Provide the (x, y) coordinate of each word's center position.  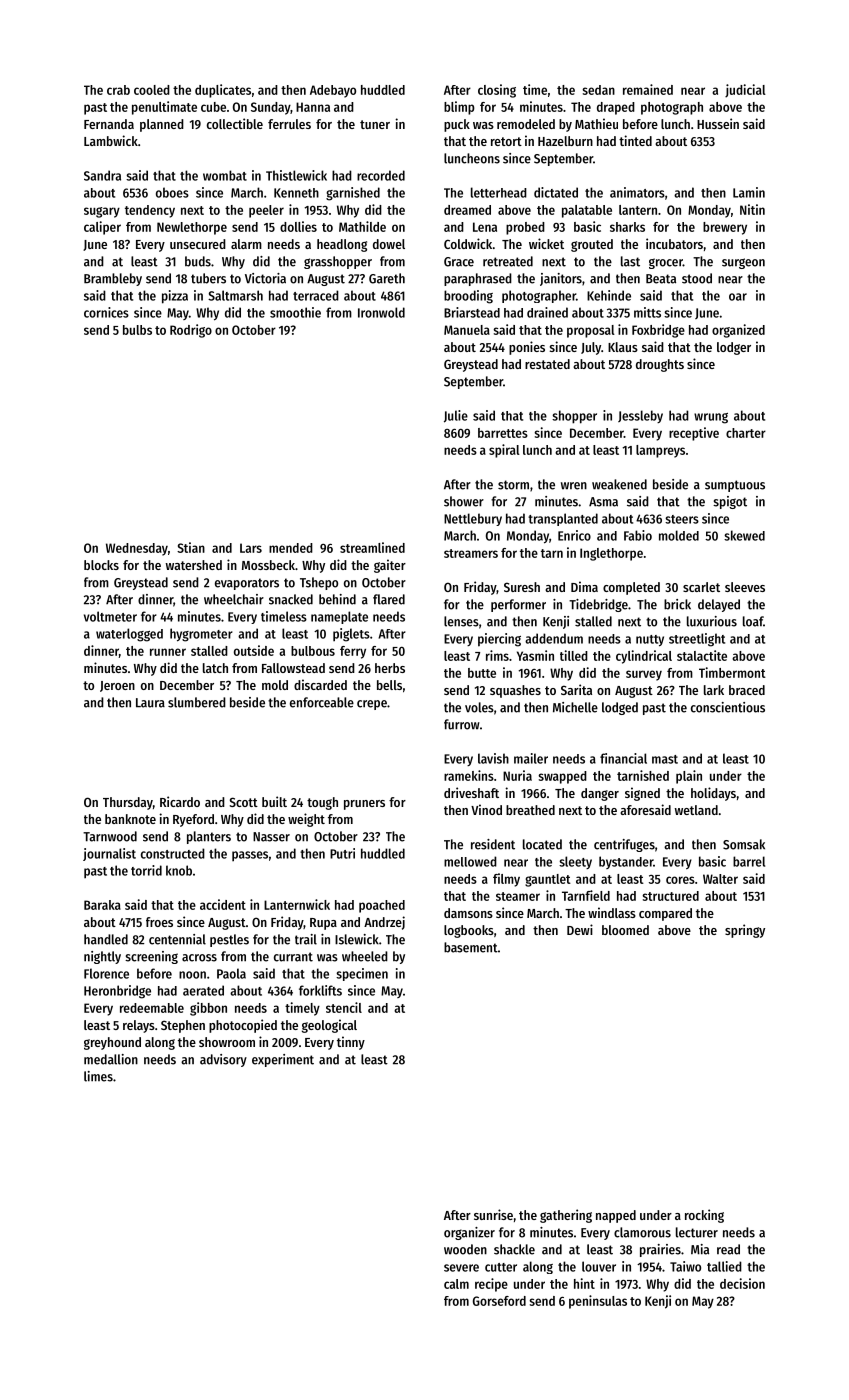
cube (213, 107)
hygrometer (201, 635)
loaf (753, 621)
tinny (351, 1043)
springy (745, 931)
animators (637, 192)
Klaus (623, 347)
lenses (461, 621)
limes (98, 1076)
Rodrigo (191, 331)
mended (291, 548)
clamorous (642, 1232)
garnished (353, 194)
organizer (469, 1233)
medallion (111, 1059)
